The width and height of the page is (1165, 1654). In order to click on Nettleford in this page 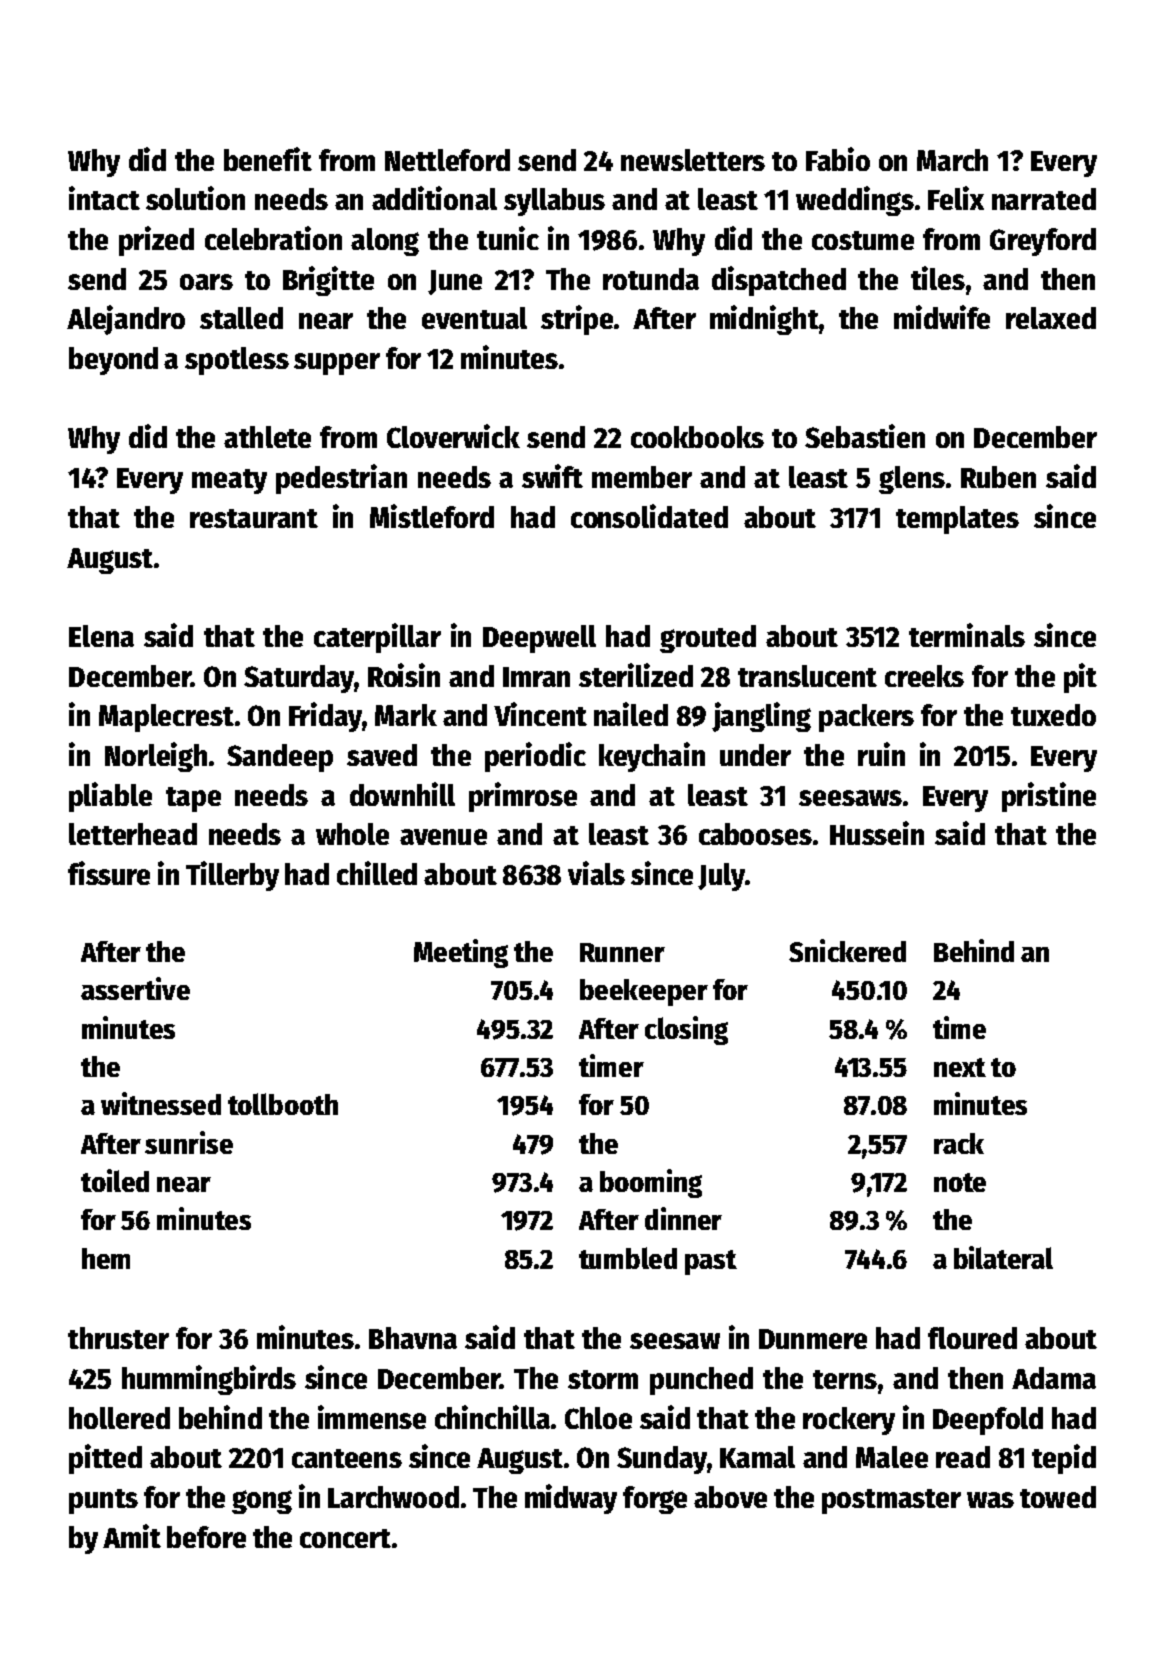, I will do `click(447, 160)`.
